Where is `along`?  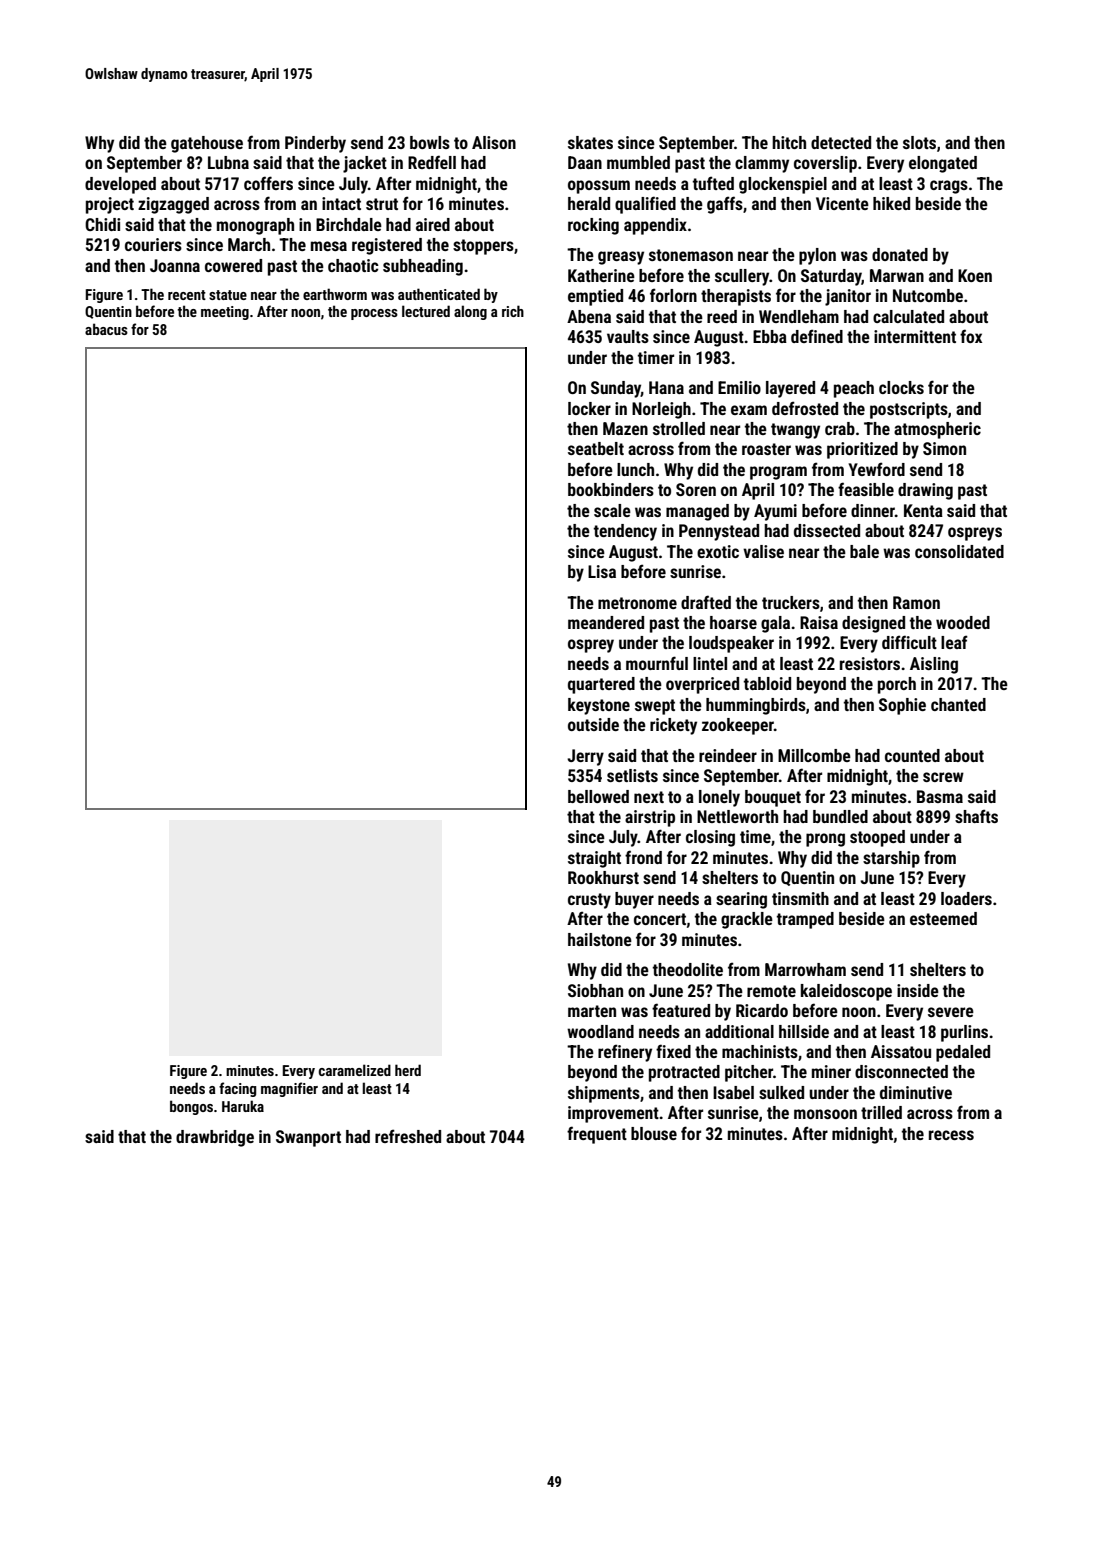
along is located at coordinates (470, 312).
